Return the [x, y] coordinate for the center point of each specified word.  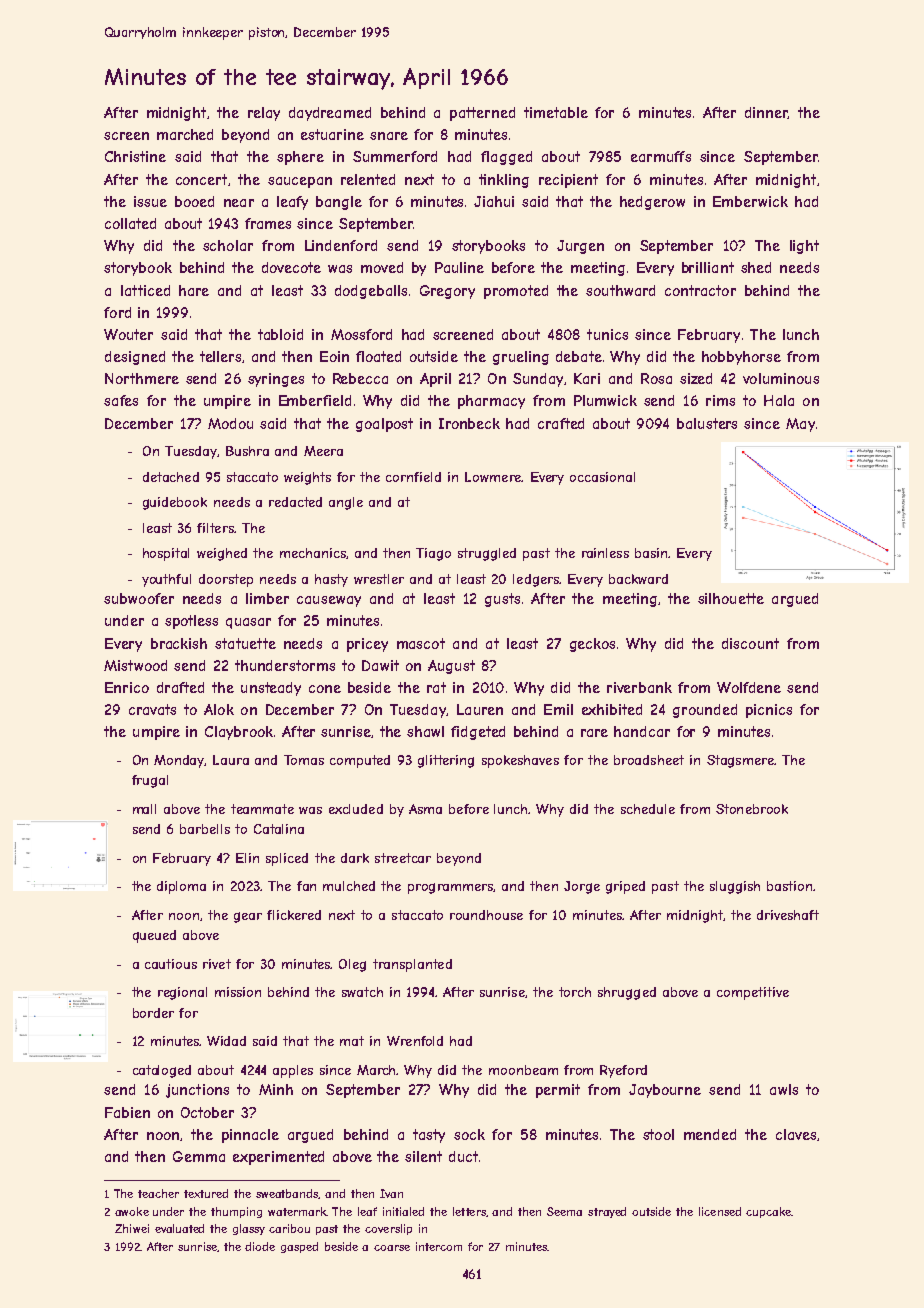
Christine [135, 156]
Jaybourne [665, 1091]
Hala [779, 400]
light [804, 247]
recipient [568, 181]
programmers [450, 888]
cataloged [162, 1071]
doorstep [226, 580]
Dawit [380, 665]
